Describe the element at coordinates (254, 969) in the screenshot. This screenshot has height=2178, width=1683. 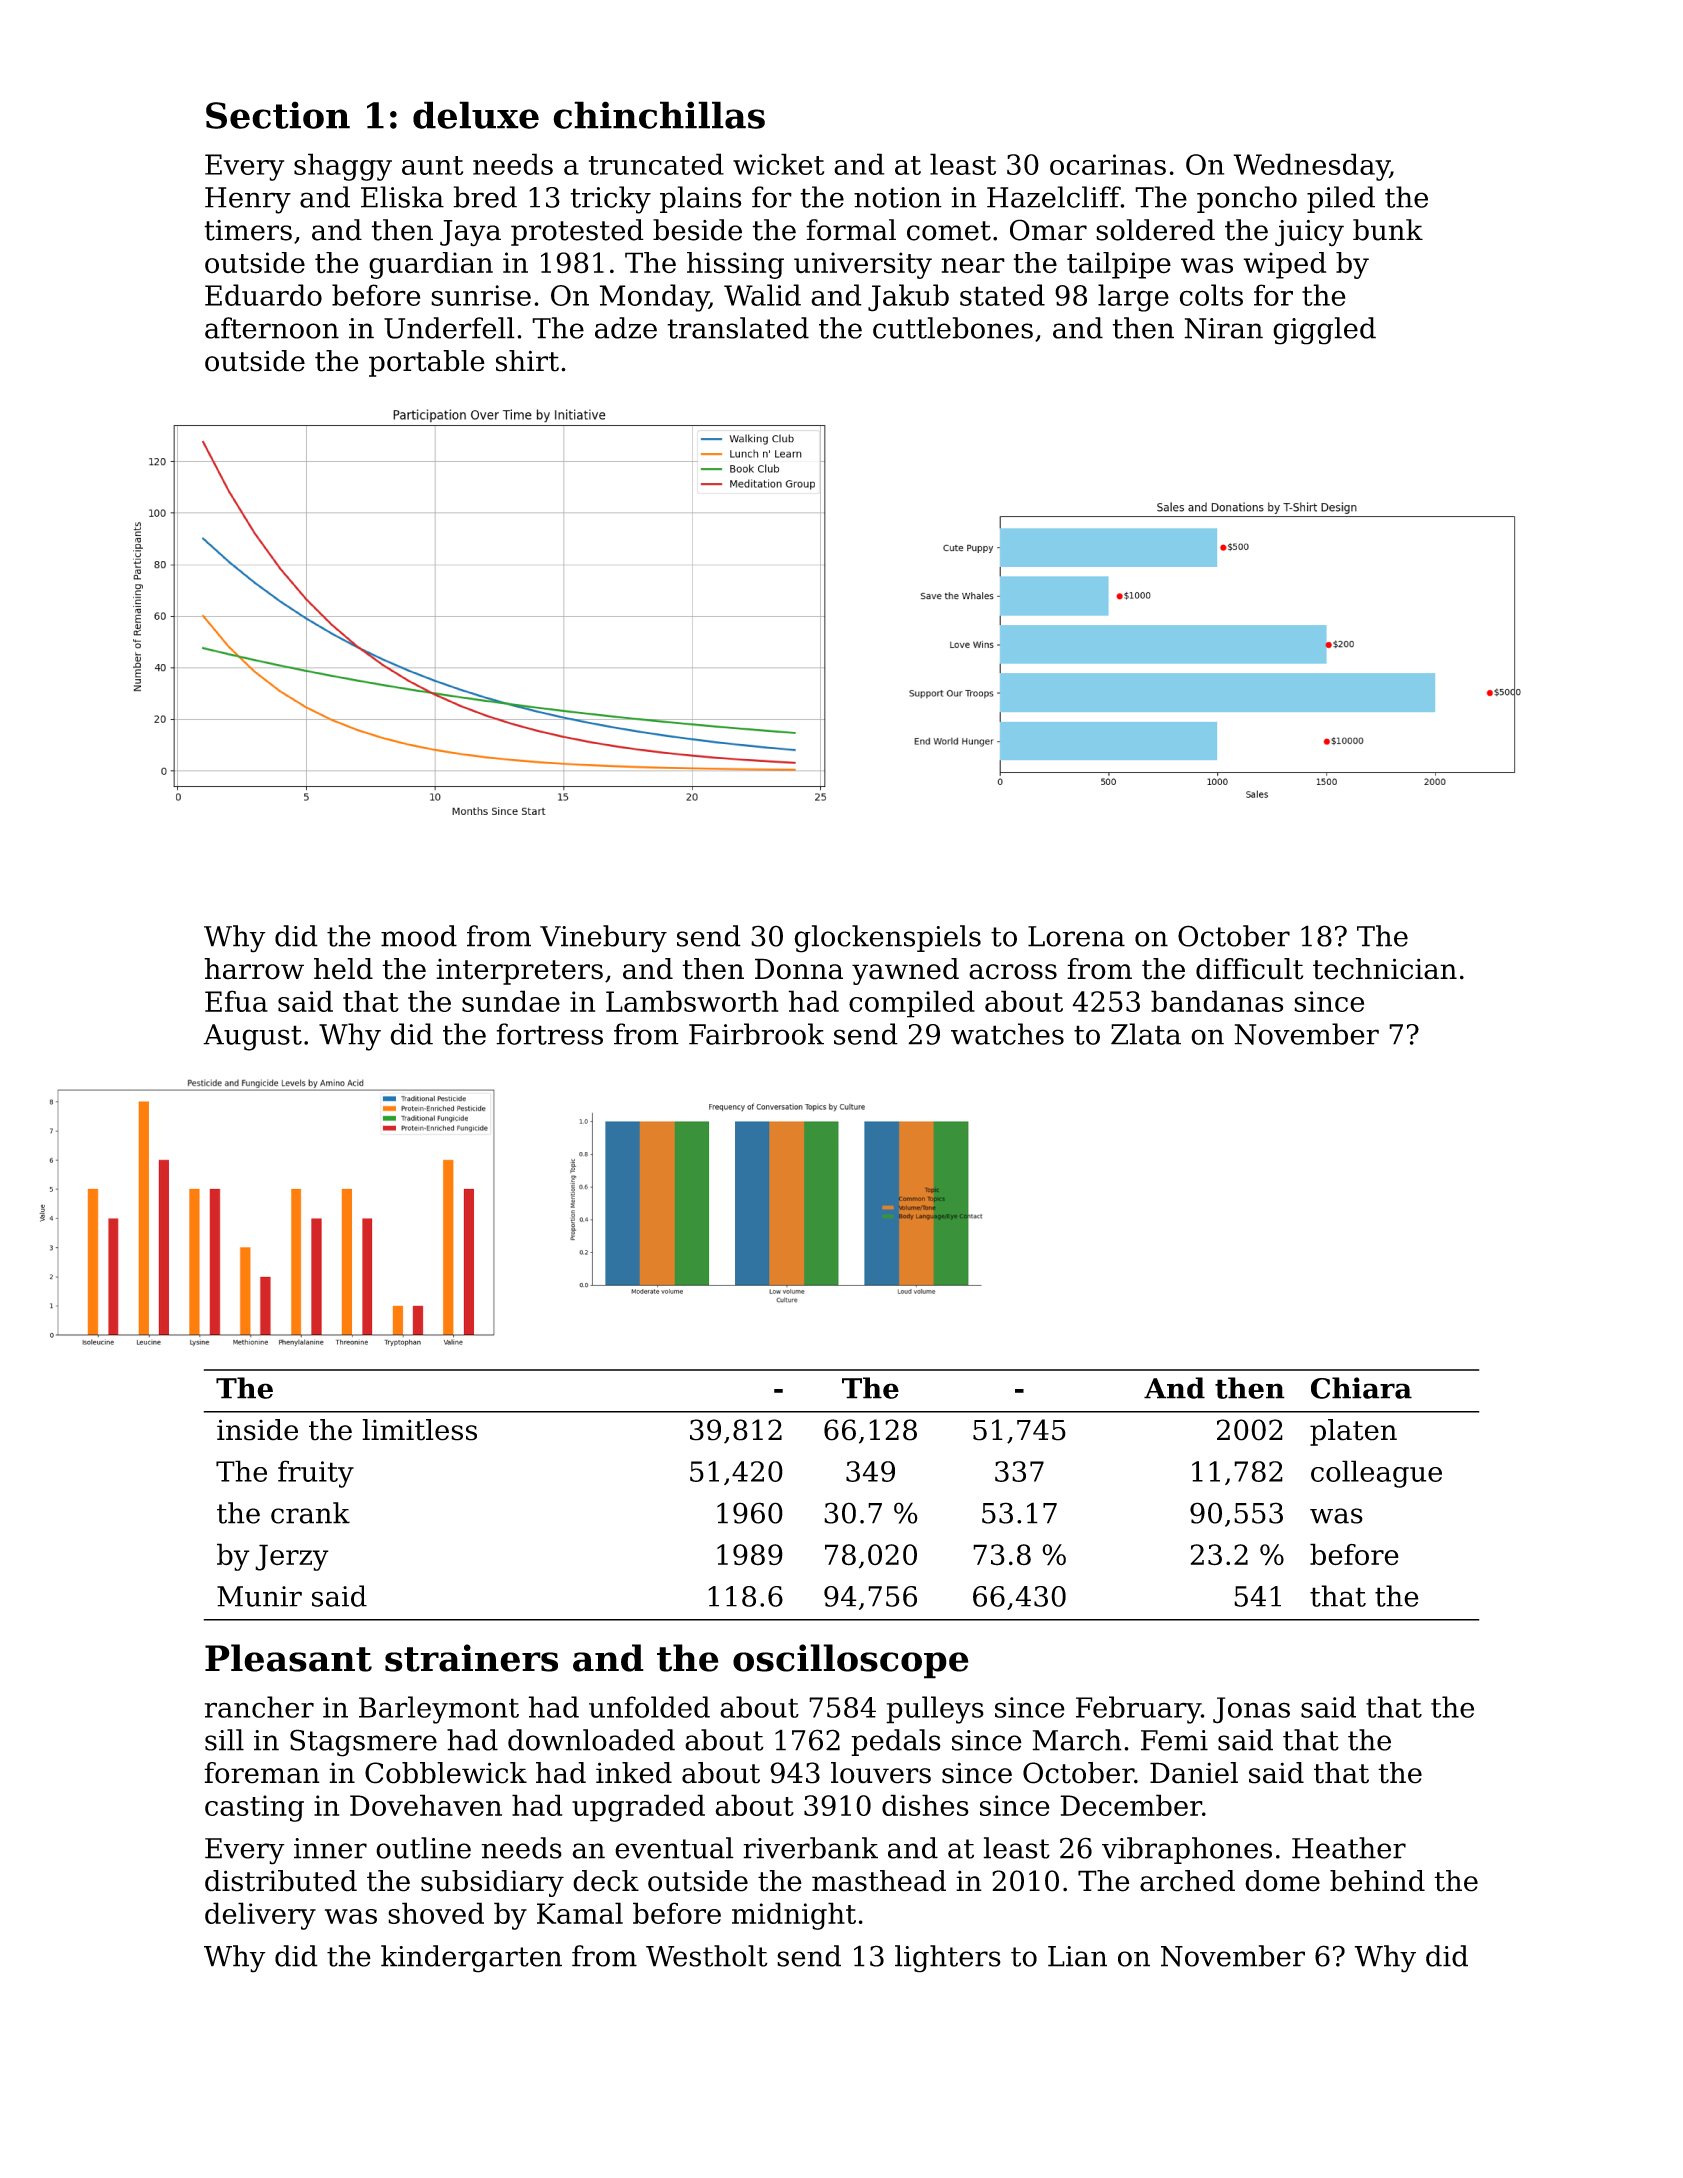
I see `harrow` at that location.
